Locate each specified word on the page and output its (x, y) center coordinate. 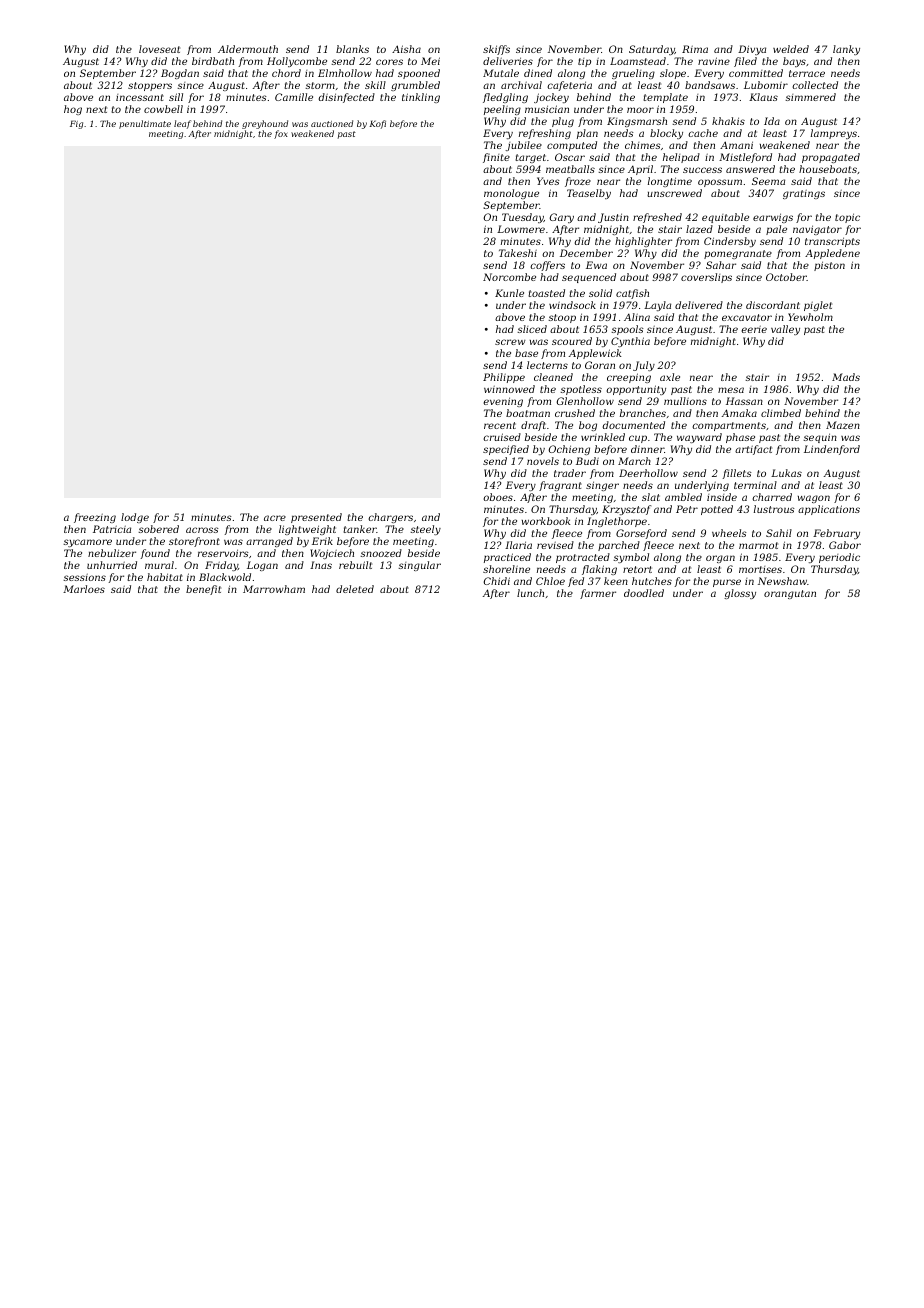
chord (286, 73)
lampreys (834, 134)
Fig (76, 124)
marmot (758, 545)
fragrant (560, 486)
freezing (95, 518)
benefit (203, 590)
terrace (807, 73)
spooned (419, 74)
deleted (355, 589)
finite (496, 158)
